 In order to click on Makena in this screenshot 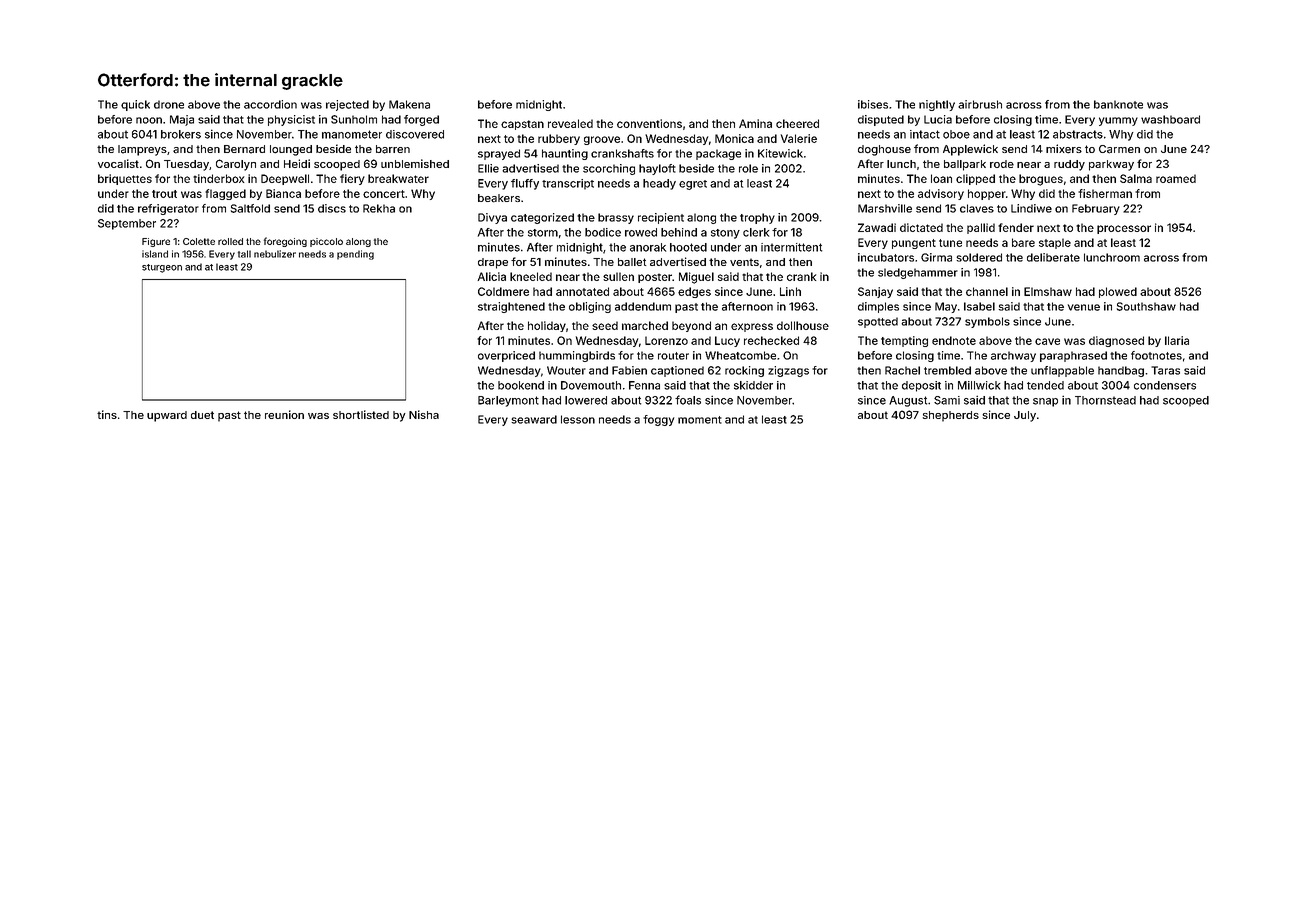, I will do `click(409, 104)`.
